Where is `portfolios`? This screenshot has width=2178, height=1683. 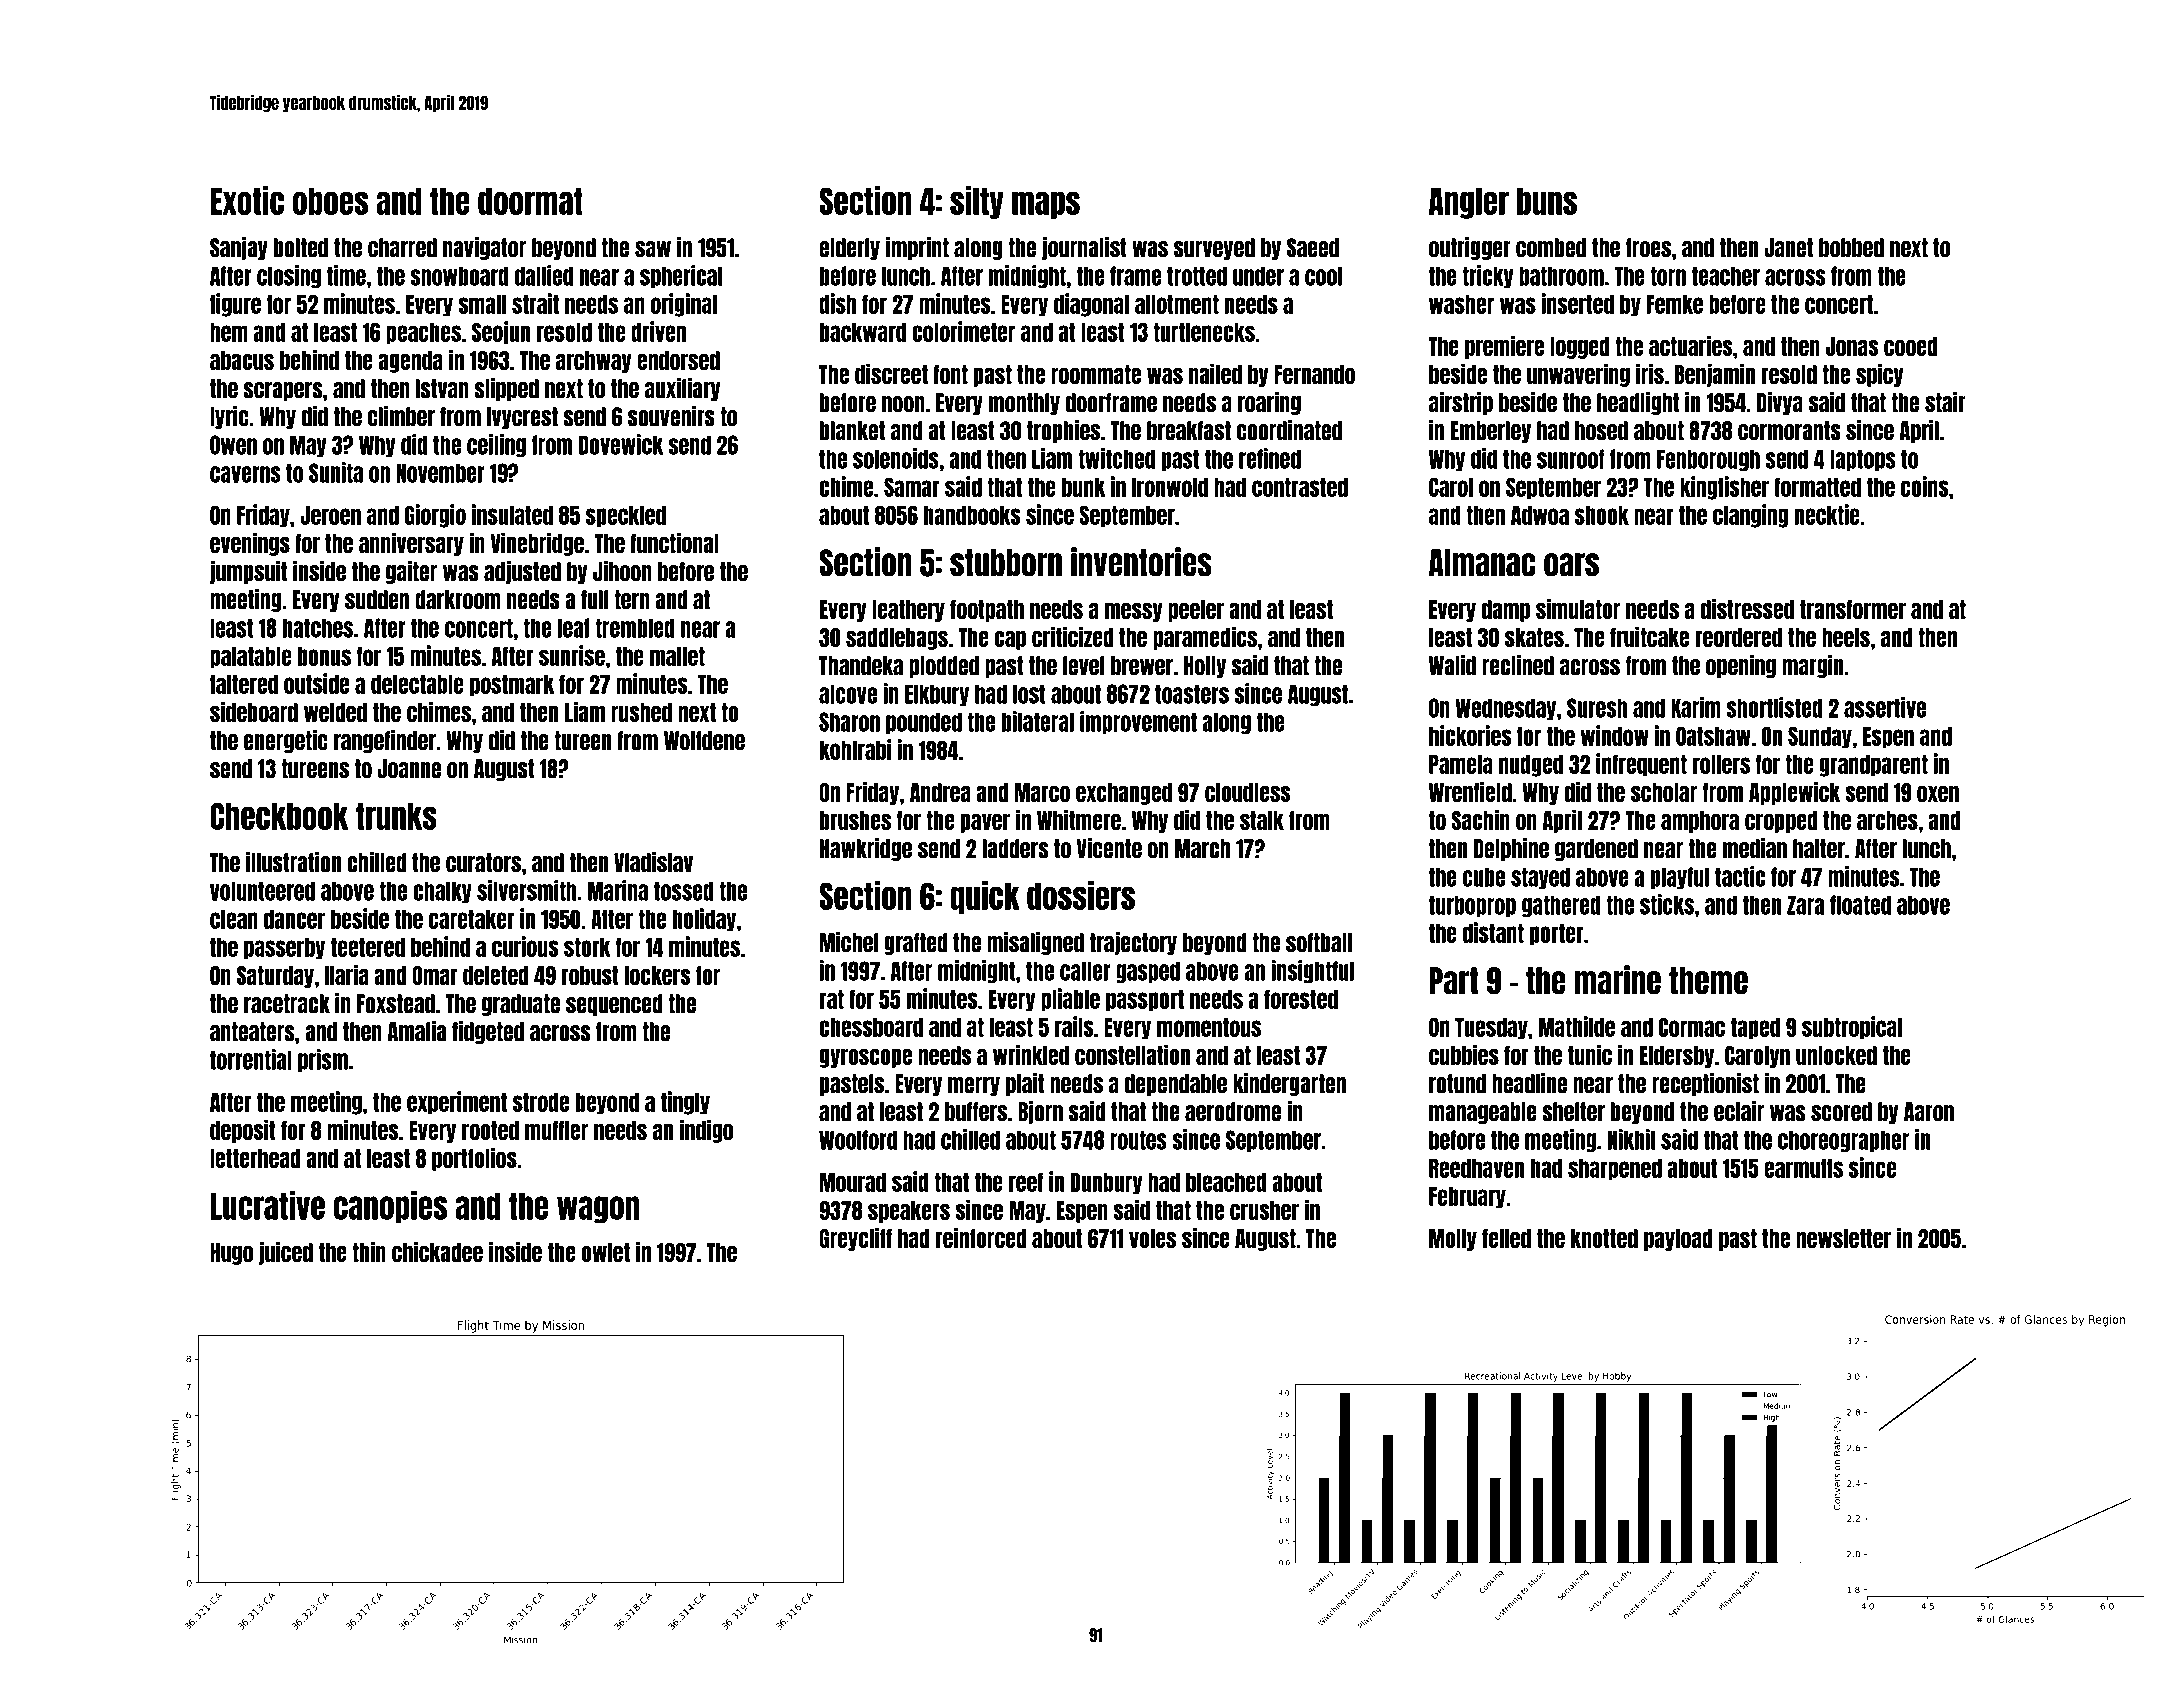 portfolios is located at coordinates (474, 1159).
